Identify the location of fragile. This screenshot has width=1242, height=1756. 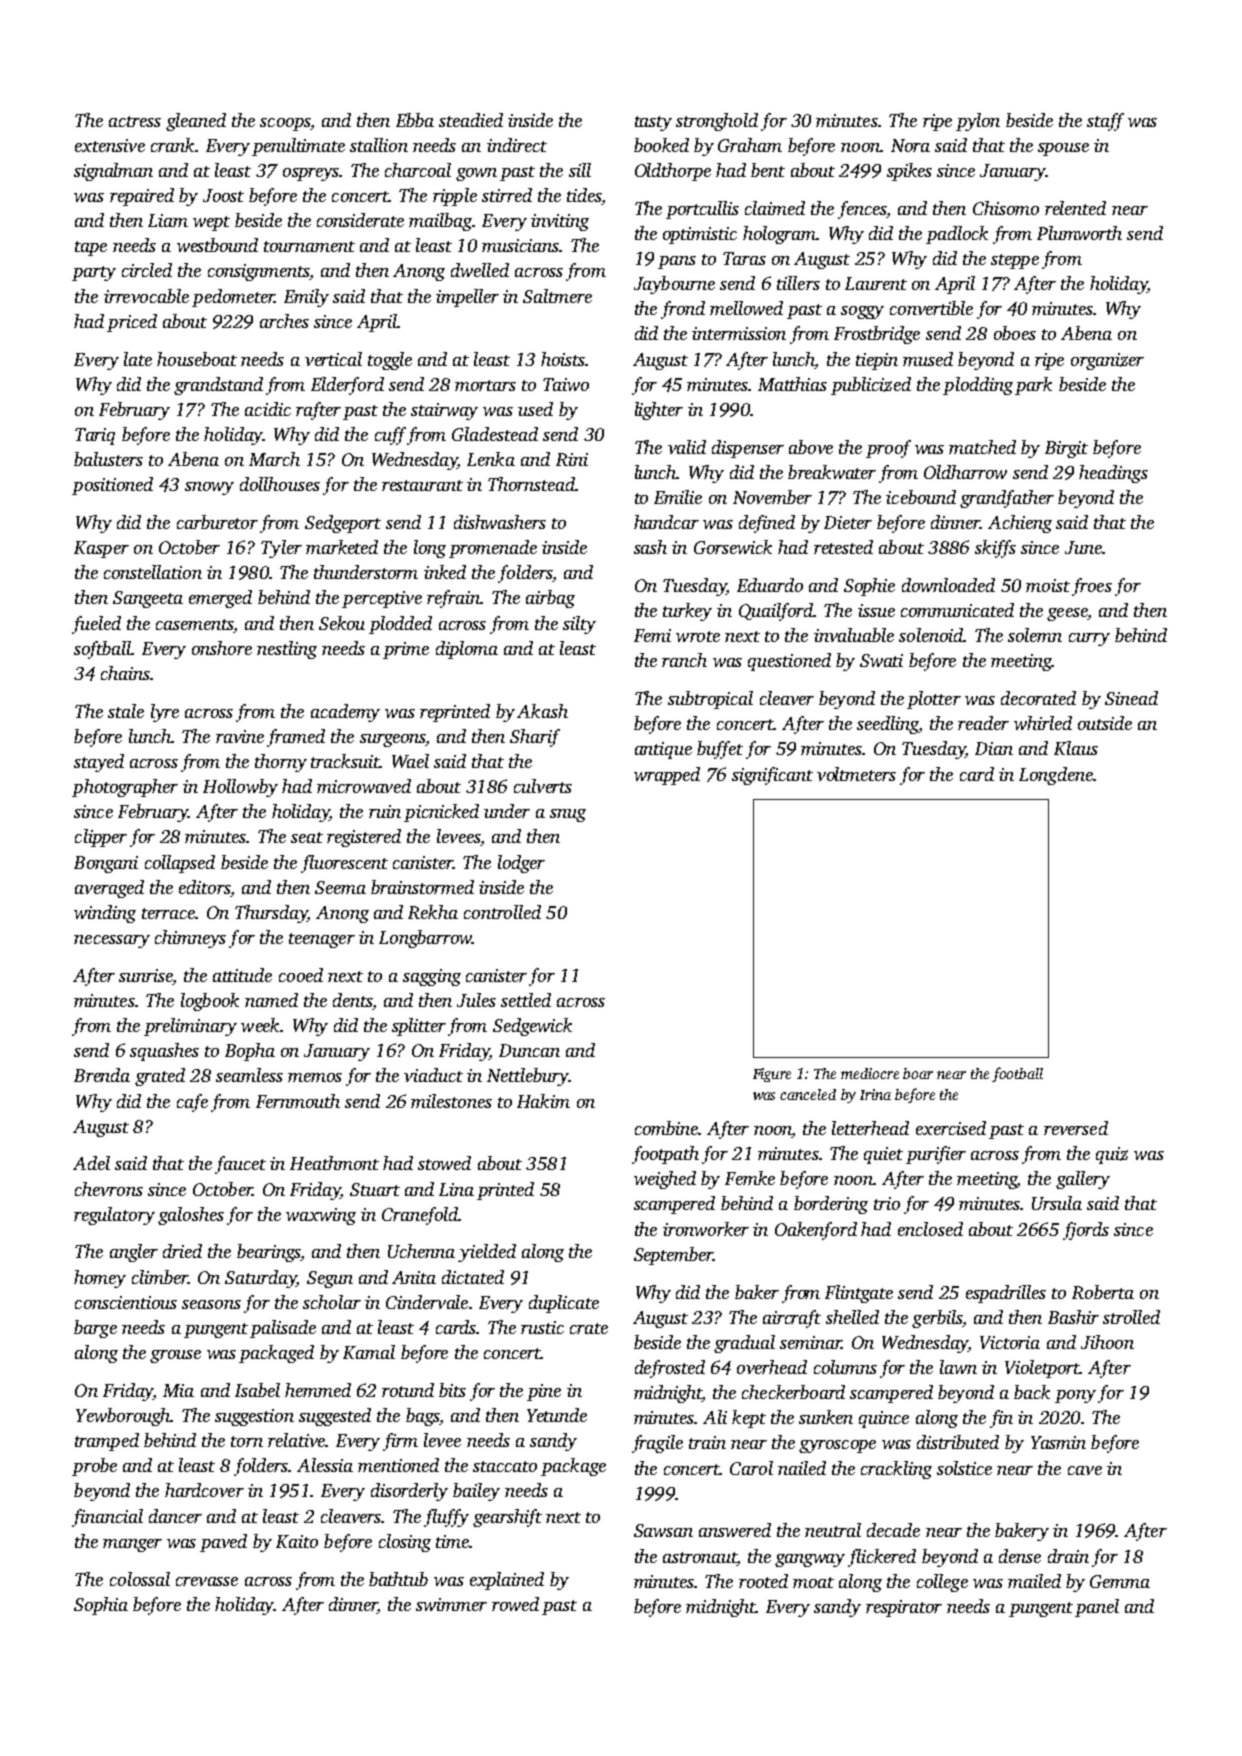
(657, 1444).
